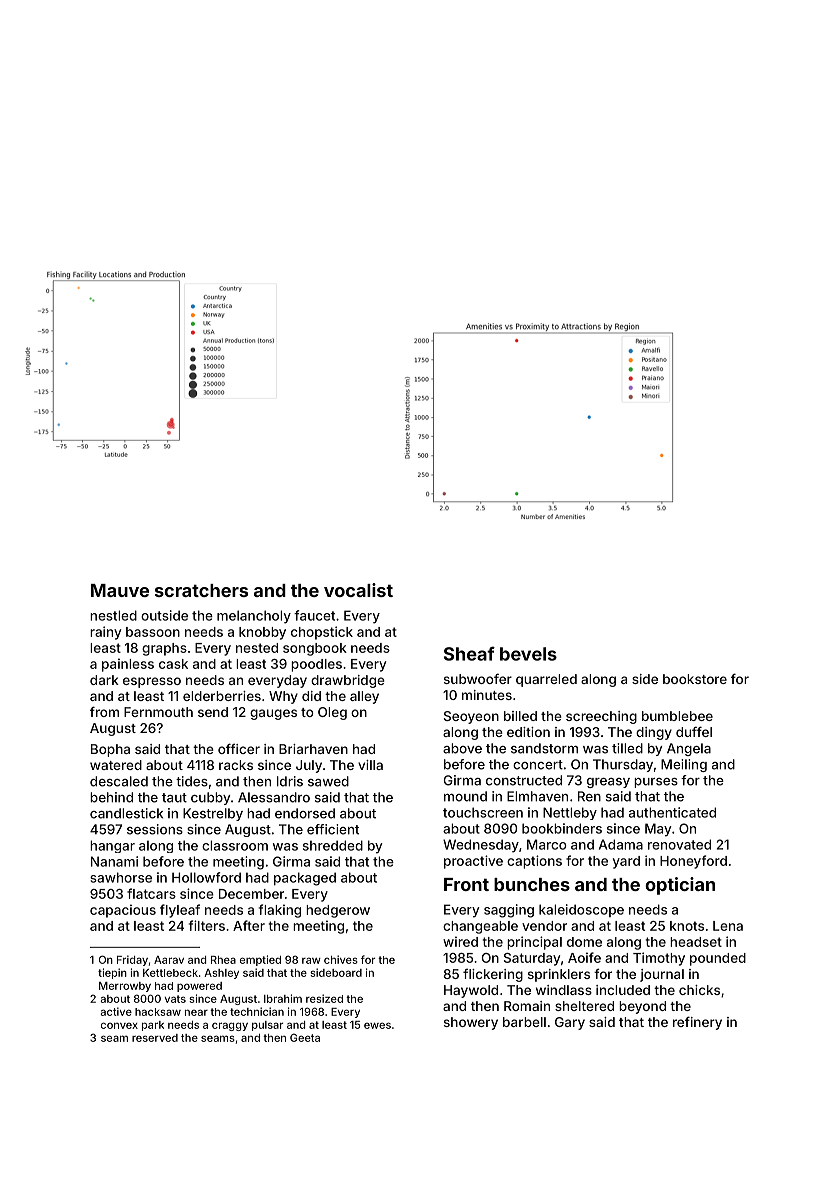  What do you see at coordinates (314, 615) in the screenshot?
I see `faucet` at bounding box center [314, 615].
